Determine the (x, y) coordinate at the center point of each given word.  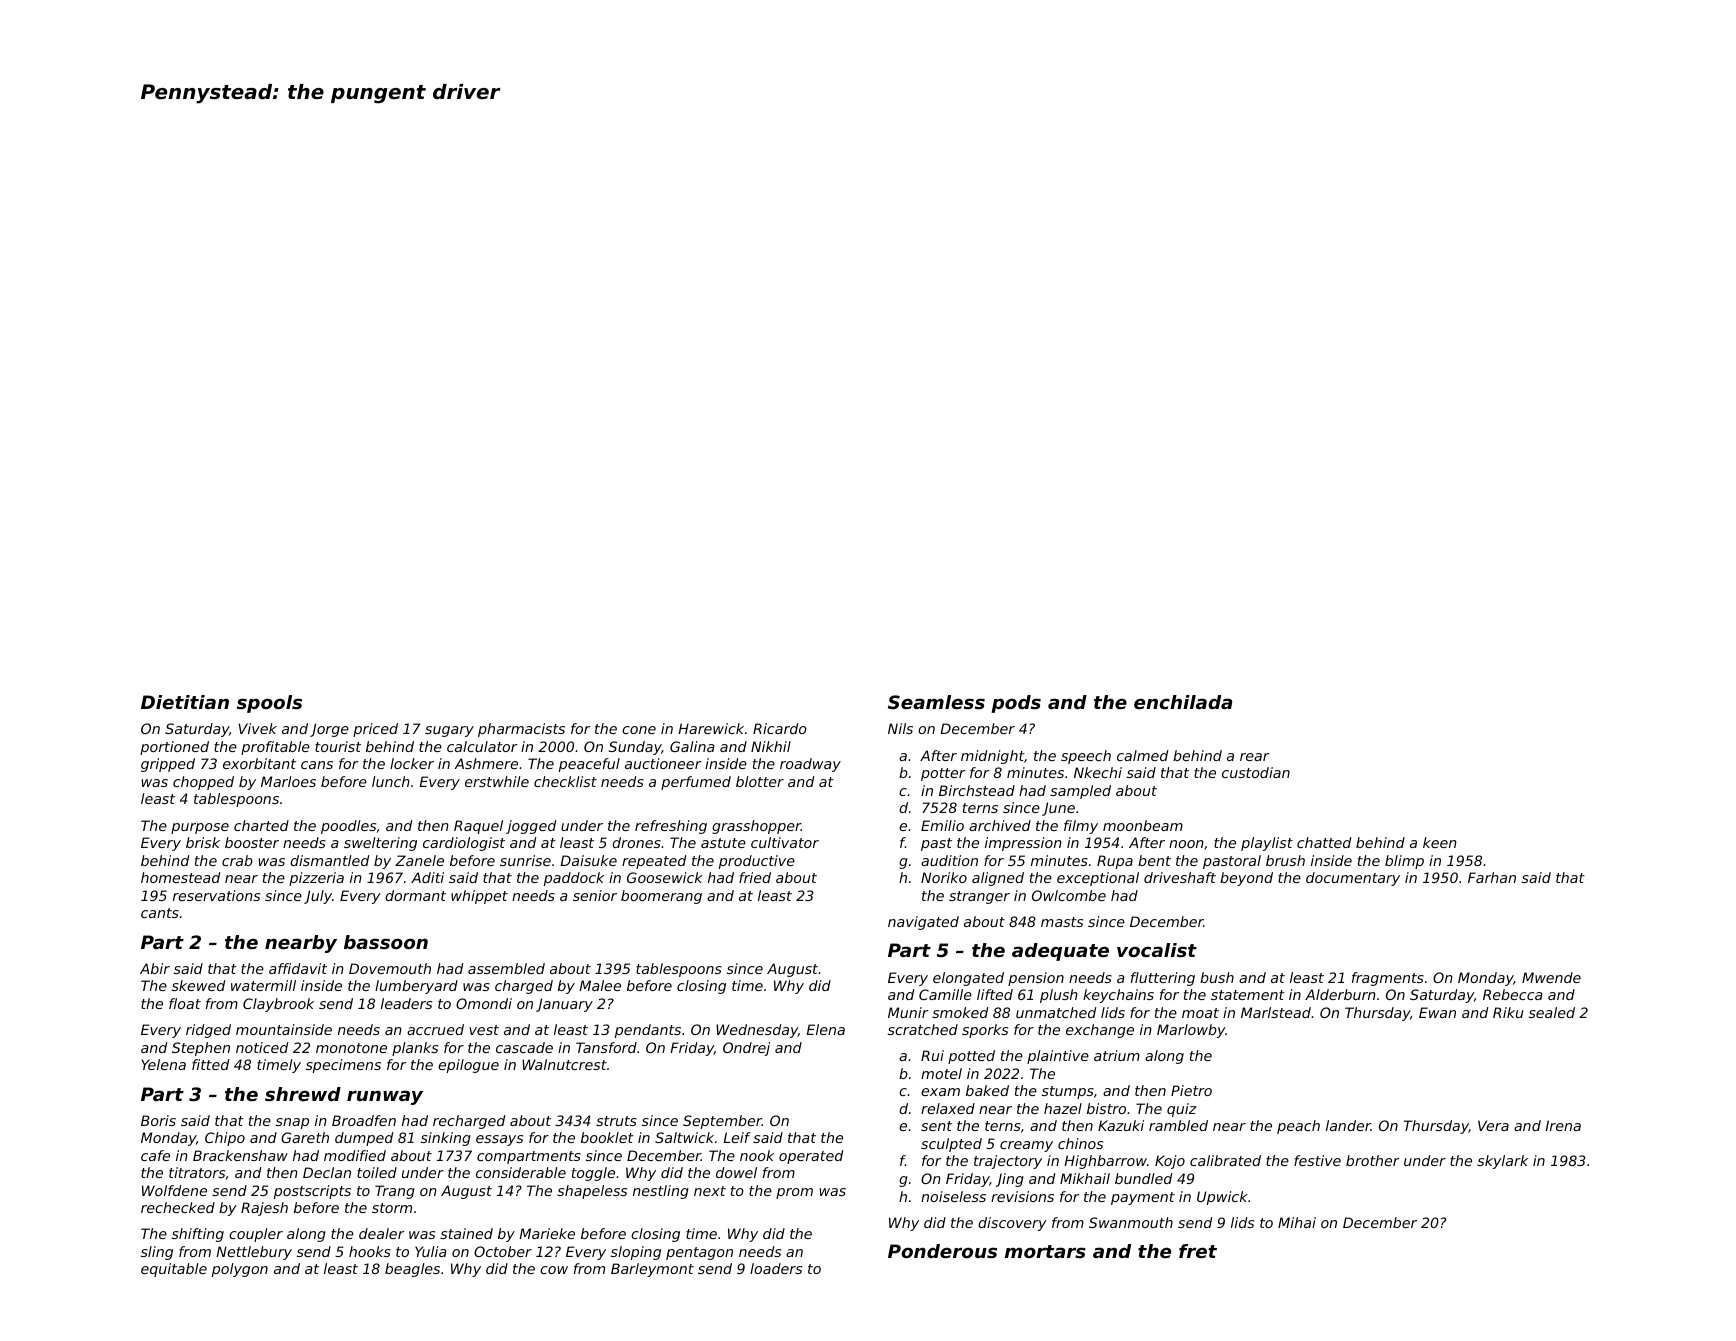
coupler (256, 1235)
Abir (155, 968)
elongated (968, 979)
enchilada (1183, 702)
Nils (900, 728)
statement (1248, 995)
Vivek (258, 728)
